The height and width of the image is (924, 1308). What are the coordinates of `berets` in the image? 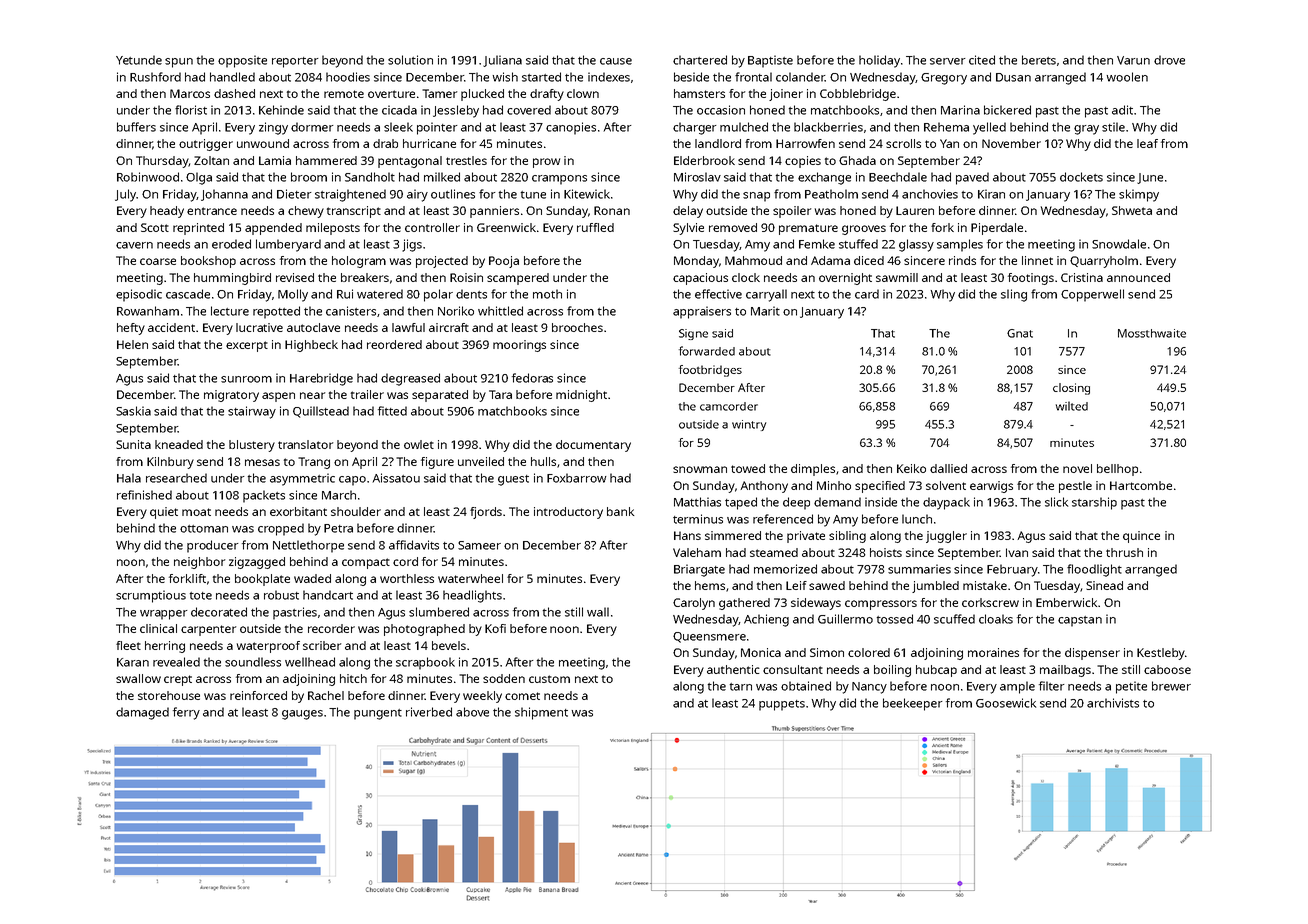 It's located at (1039, 60).
